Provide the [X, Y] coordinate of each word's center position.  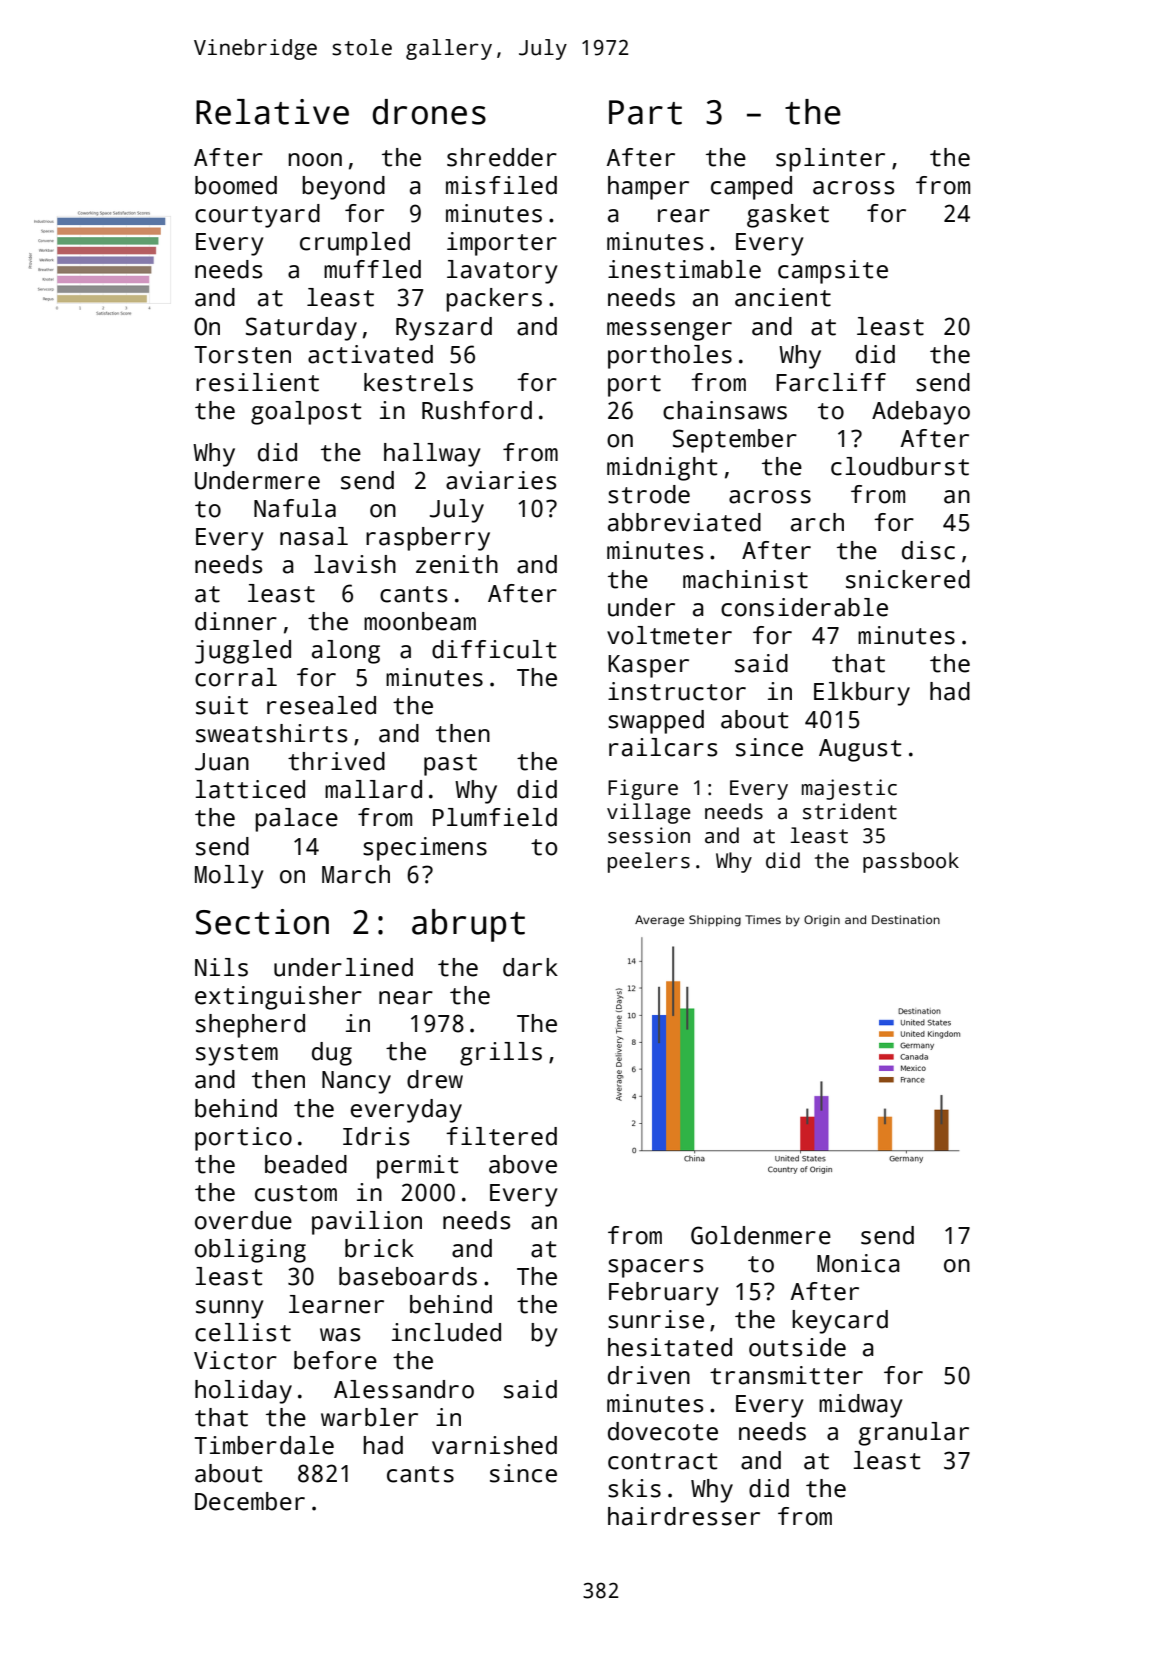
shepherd [250, 1026]
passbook [911, 862]
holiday [243, 1392]
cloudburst [900, 466]
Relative [272, 112]
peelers [649, 862]
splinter [830, 160]
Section [262, 922]
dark [530, 967]
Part [645, 112]
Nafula [295, 508]
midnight [662, 469]
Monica [858, 1263]
